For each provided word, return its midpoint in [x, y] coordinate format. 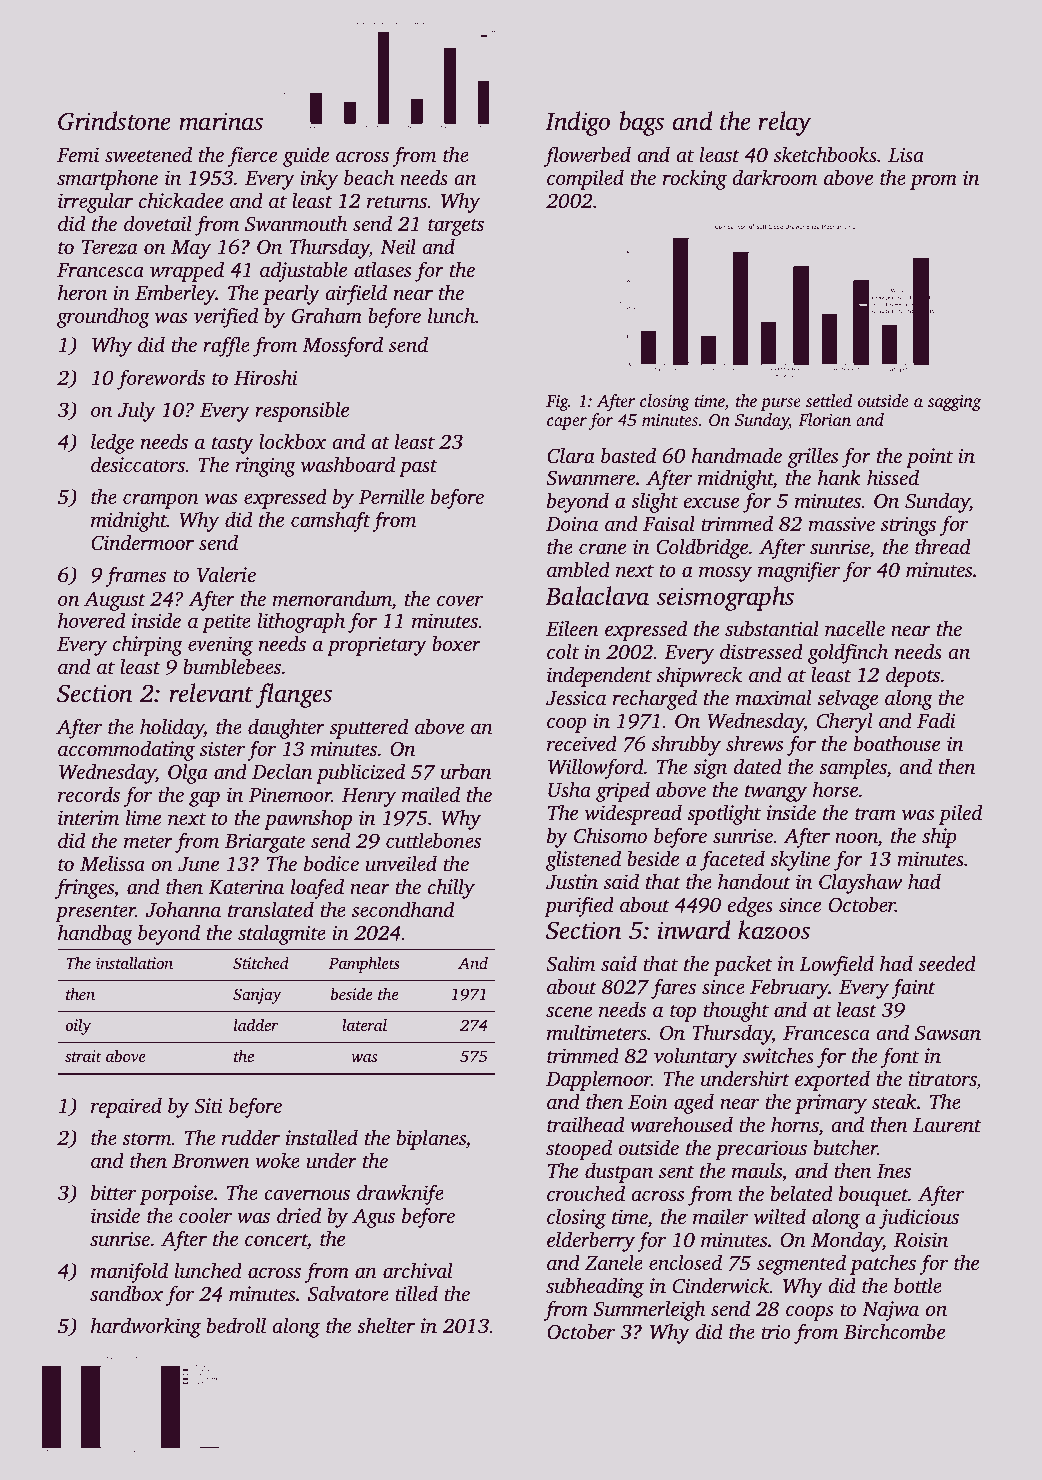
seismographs [725, 598]
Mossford [342, 346]
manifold [129, 1272]
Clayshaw [860, 883]
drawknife [400, 1194]
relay [784, 123]
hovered [91, 620]
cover [460, 600]
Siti [208, 1106]
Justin [572, 882]
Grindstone [114, 121]
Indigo [577, 123]
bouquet [873, 1195]
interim [88, 817]
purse [780, 404]
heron [82, 292]
